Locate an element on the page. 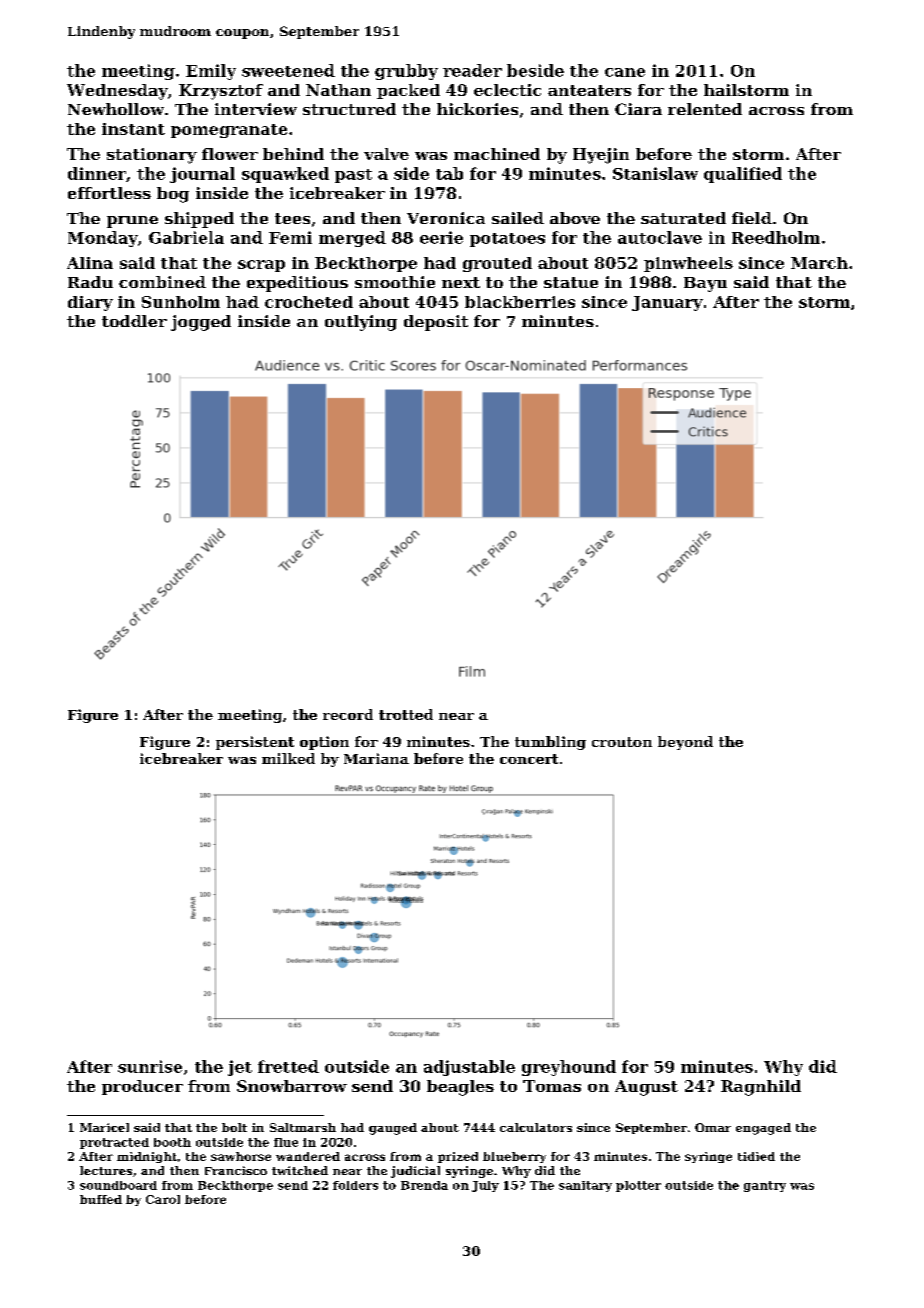  gauged is located at coordinates (393, 1129).
